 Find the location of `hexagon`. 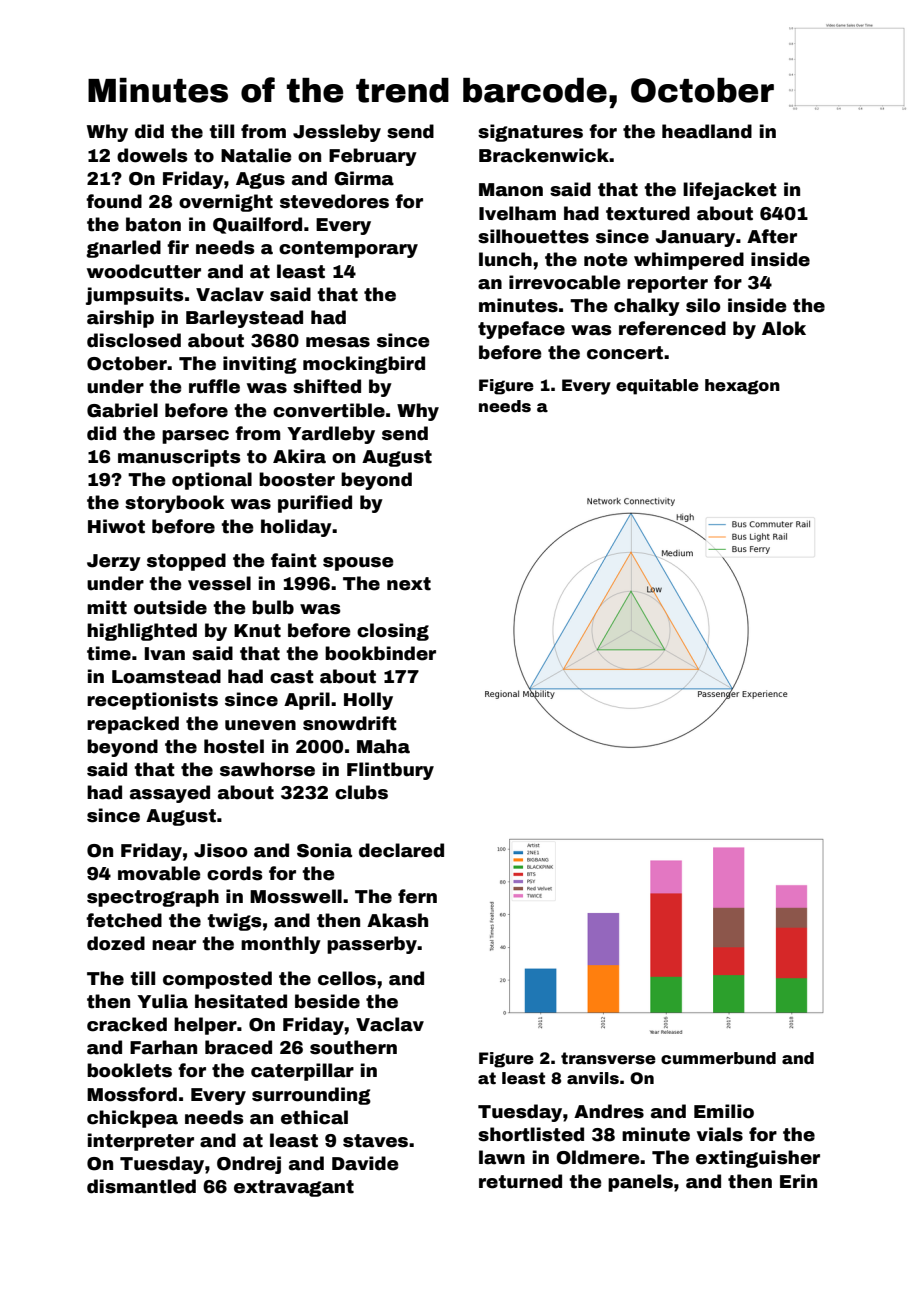

hexagon is located at coordinates (742, 387).
